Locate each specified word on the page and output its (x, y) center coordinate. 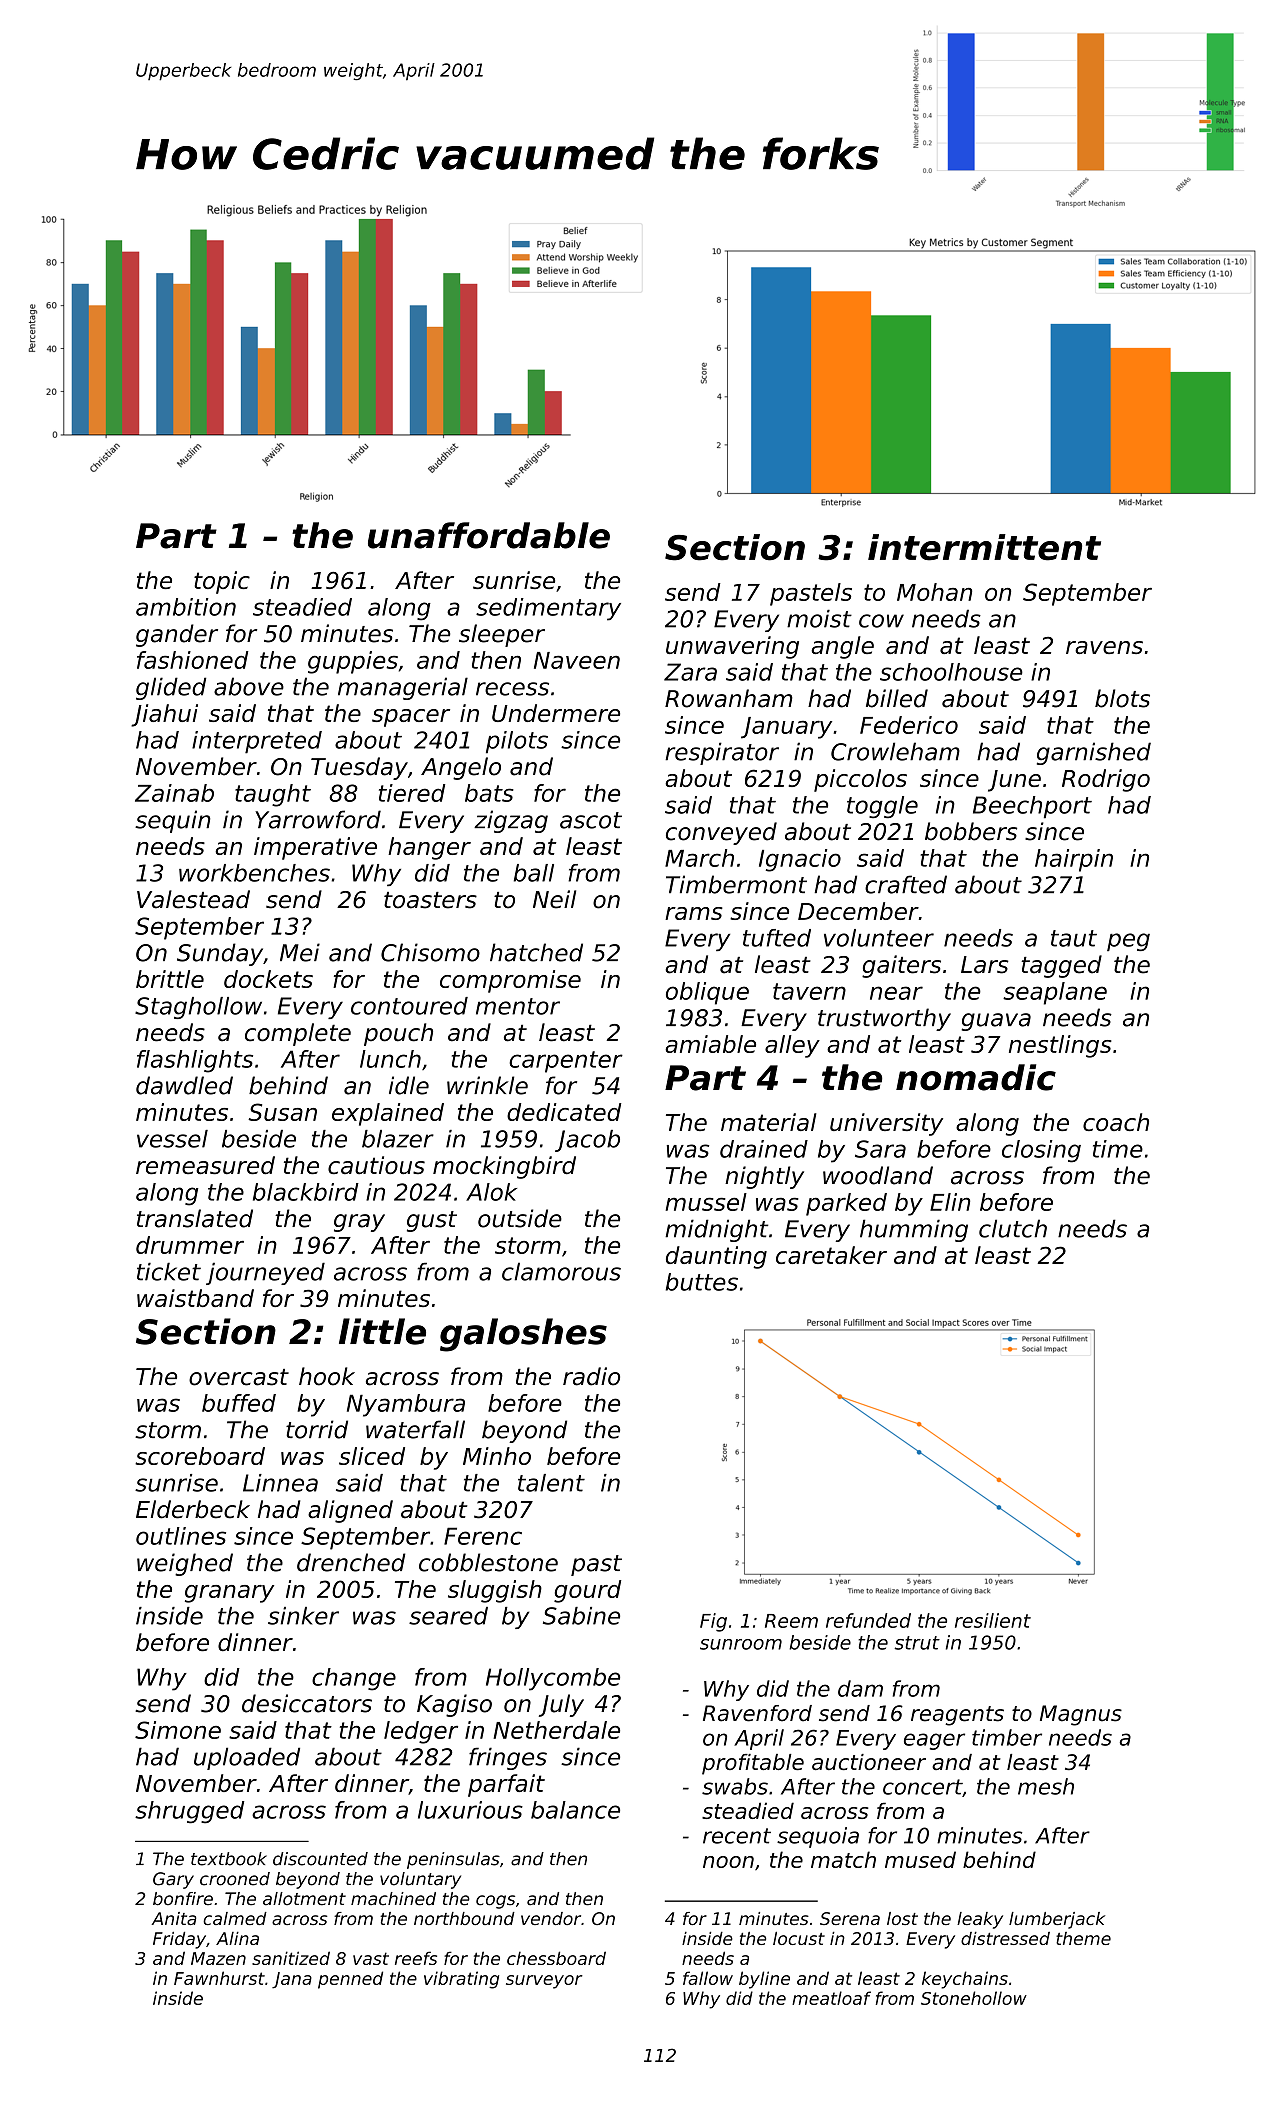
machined (393, 1899)
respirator (722, 753)
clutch (1013, 1228)
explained (388, 1114)
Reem (791, 1621)
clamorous (561, 1271)
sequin (173, 821)
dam (860, 1688)
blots (1122, 698)
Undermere (556, 713)
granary (229, 1594)
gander (177, 635)
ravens (1104, 647)
